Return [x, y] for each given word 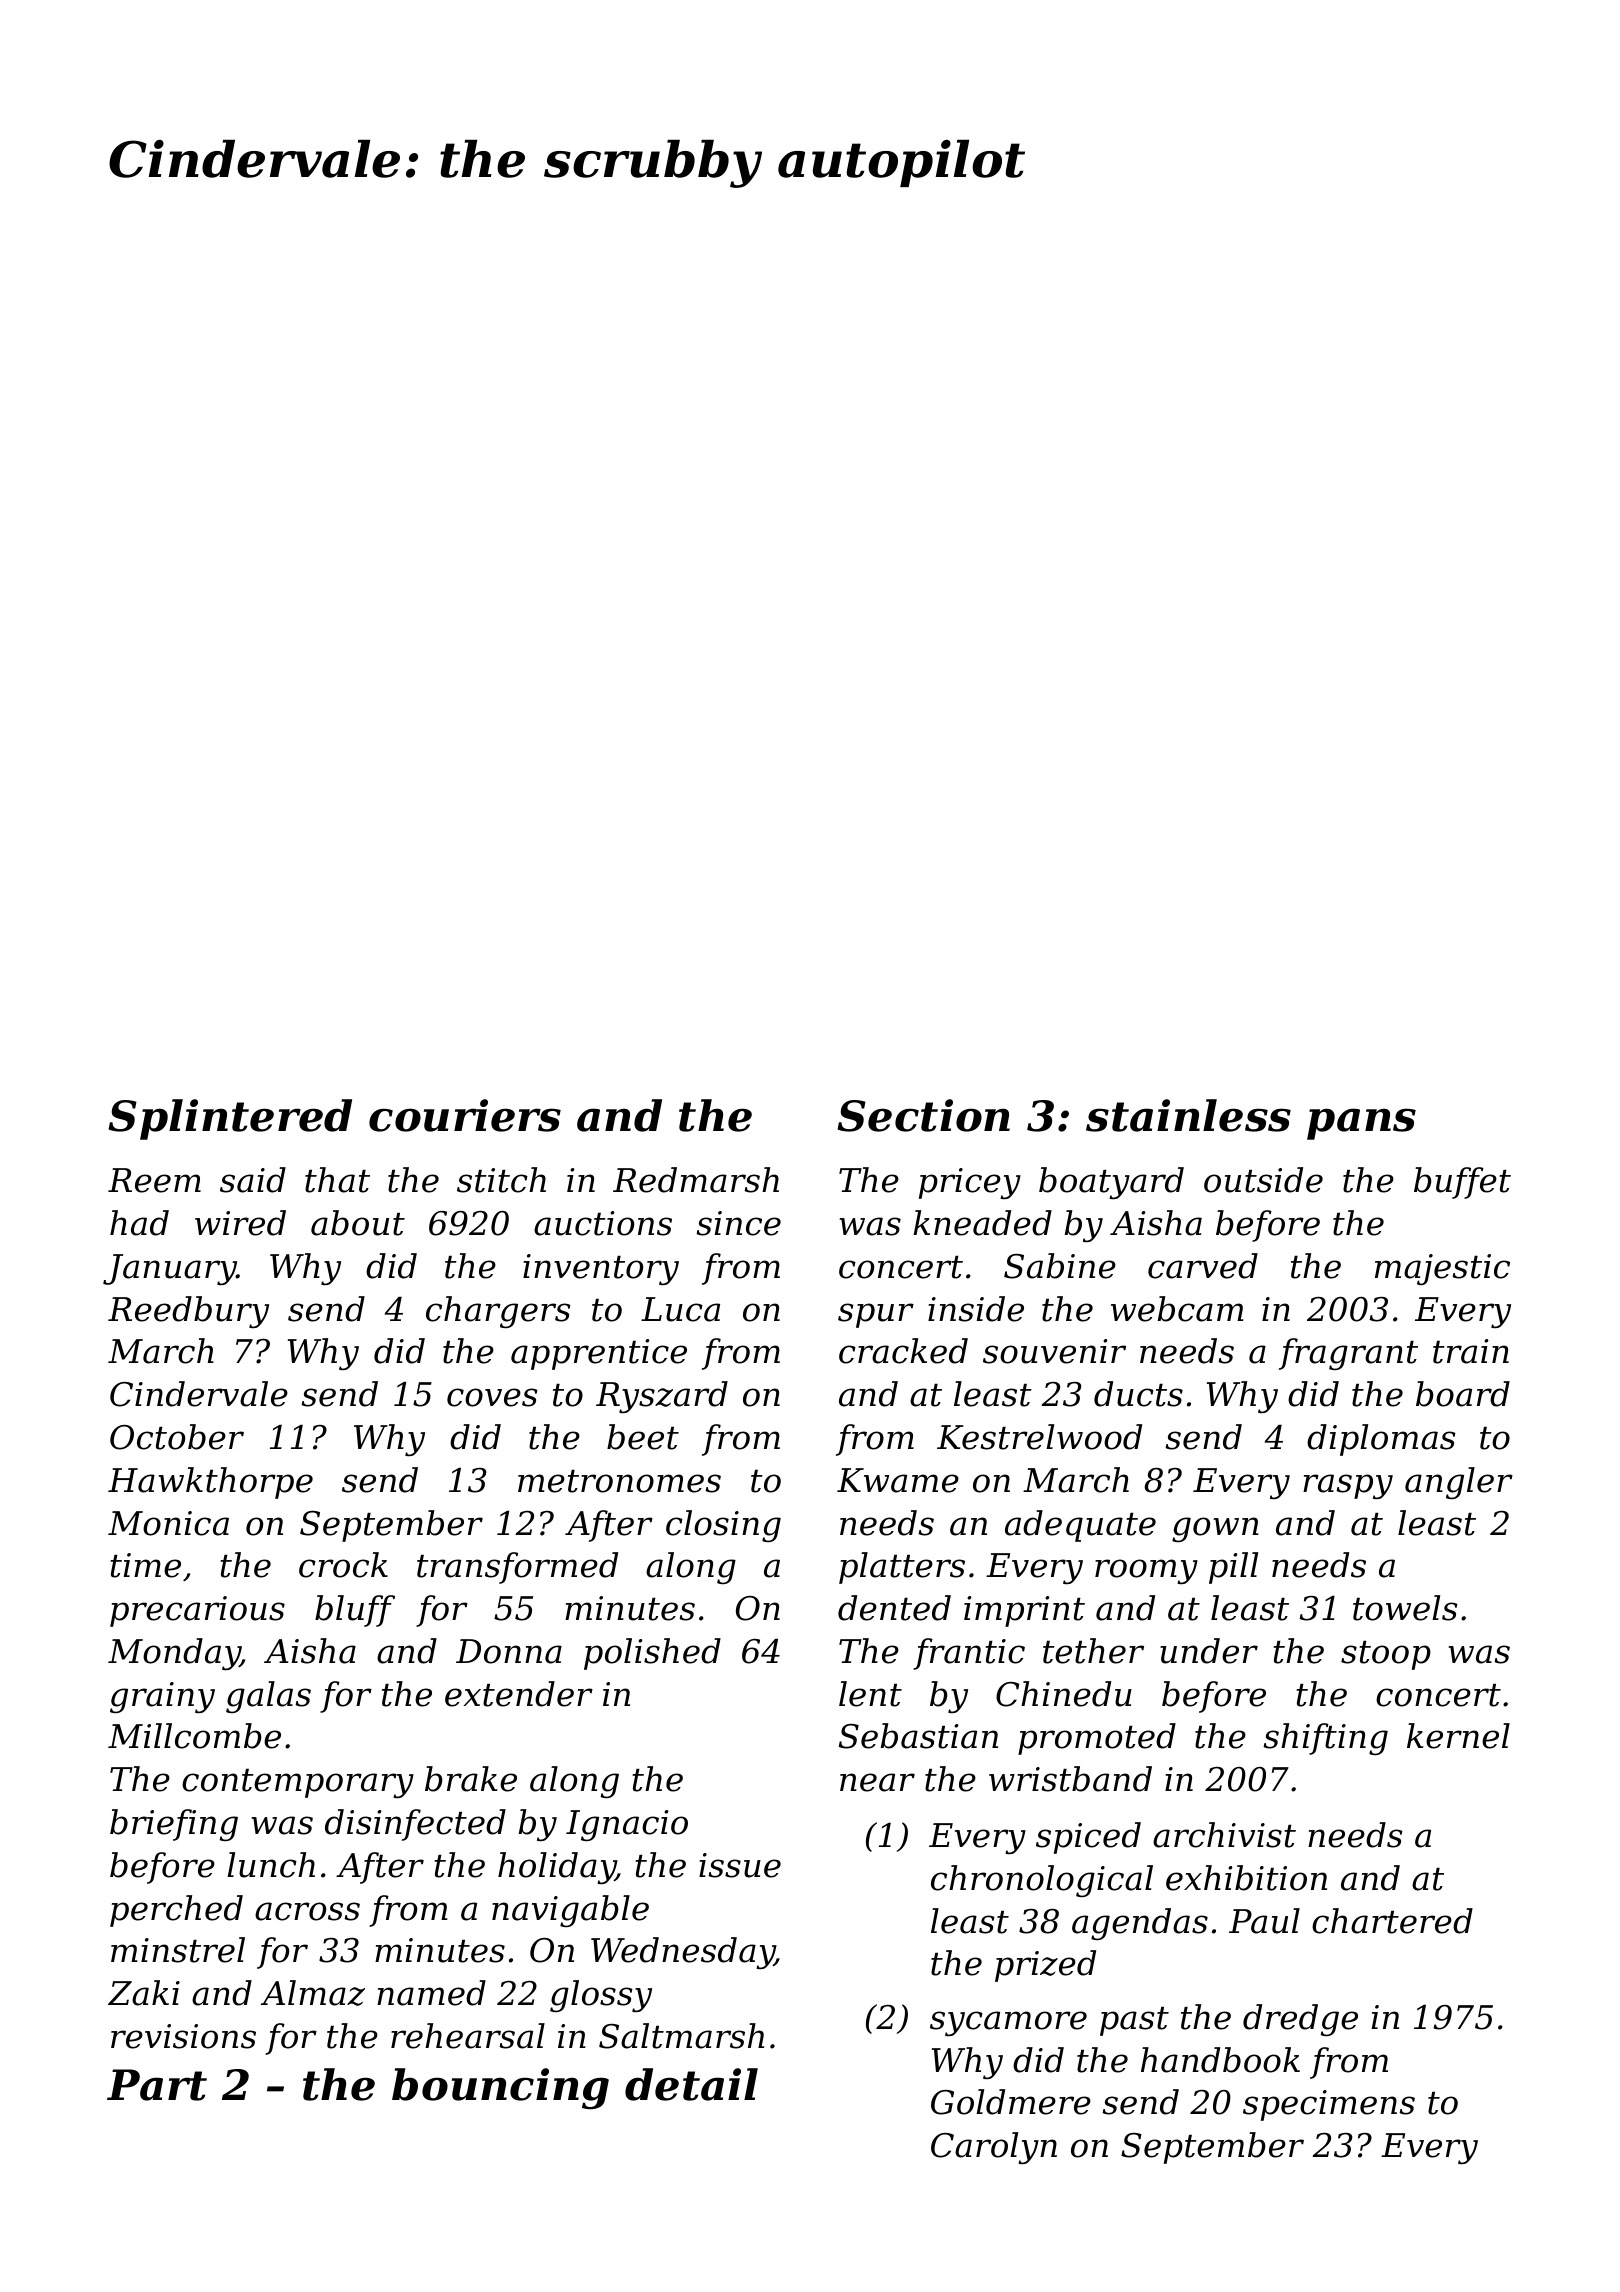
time [145, 1565]
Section [923, 1115]
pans [1361, 1124]
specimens [1329, 2105]
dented [894, 1608]
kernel [1458, 1736]
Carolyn [994, 2148]
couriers [465, 1115]
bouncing [500, 2089]
